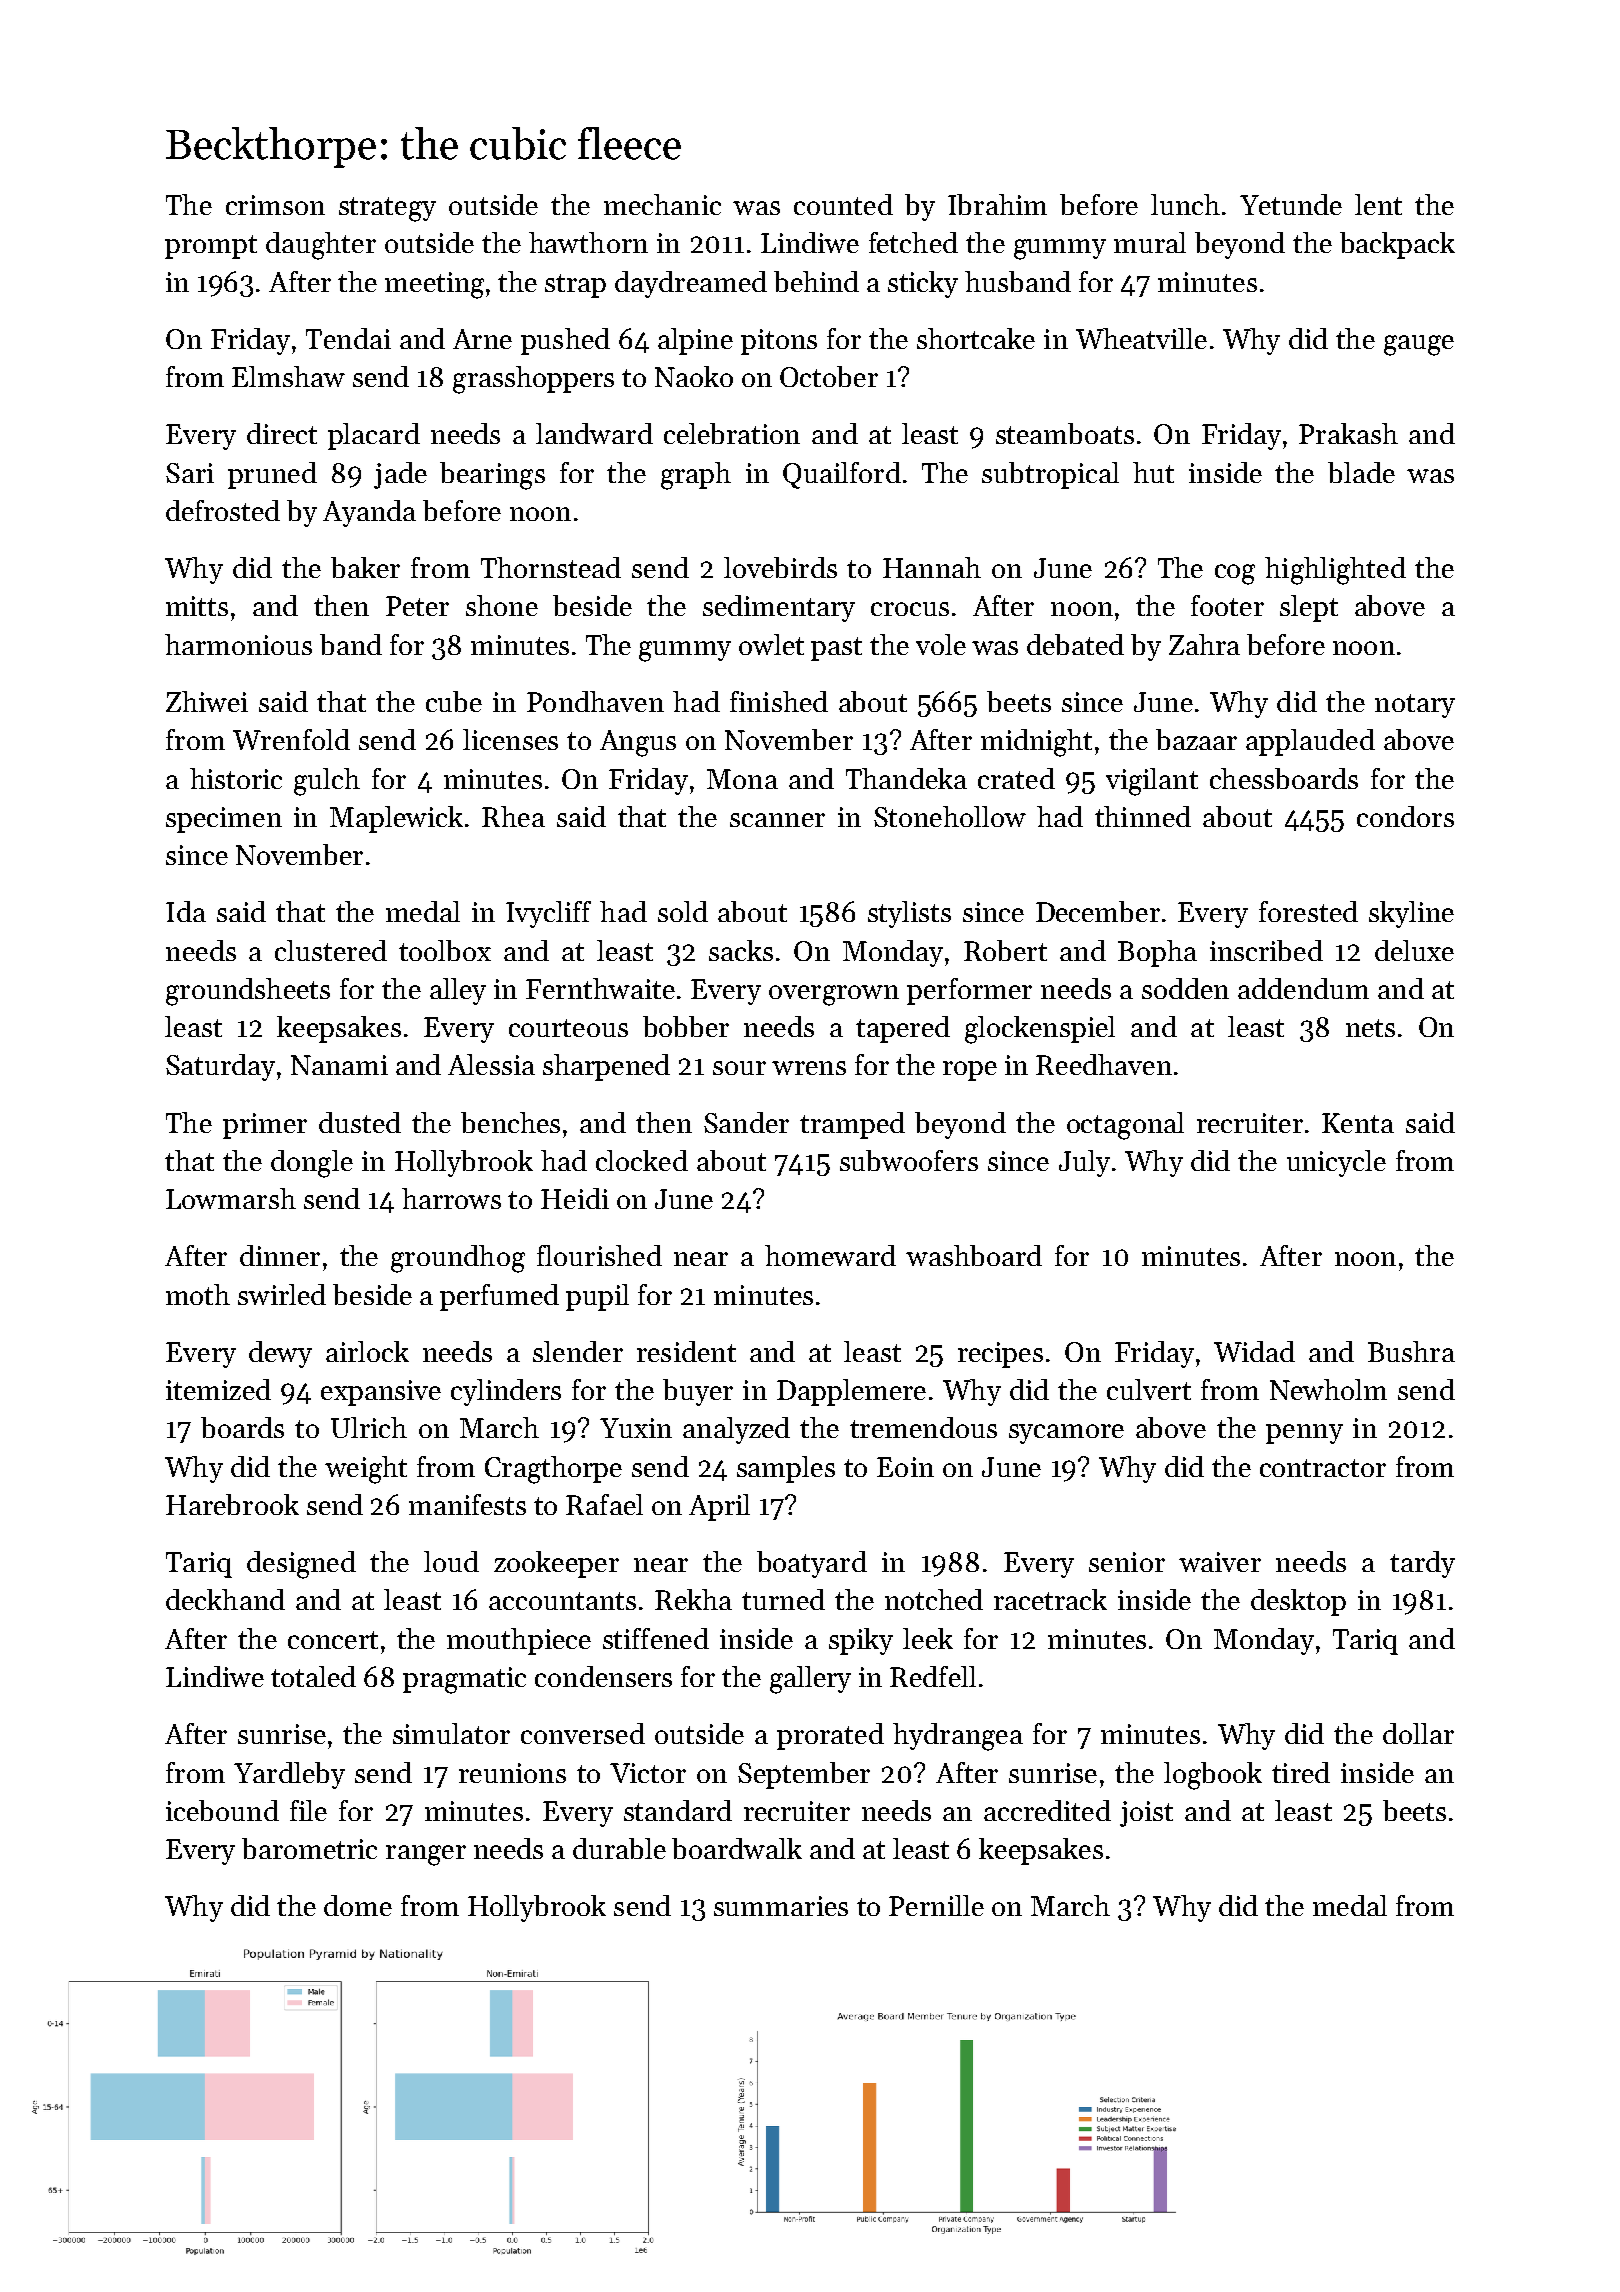 This screenshot has height=2292, width=1620. I want to click on prorated, so click(830, 1736).
